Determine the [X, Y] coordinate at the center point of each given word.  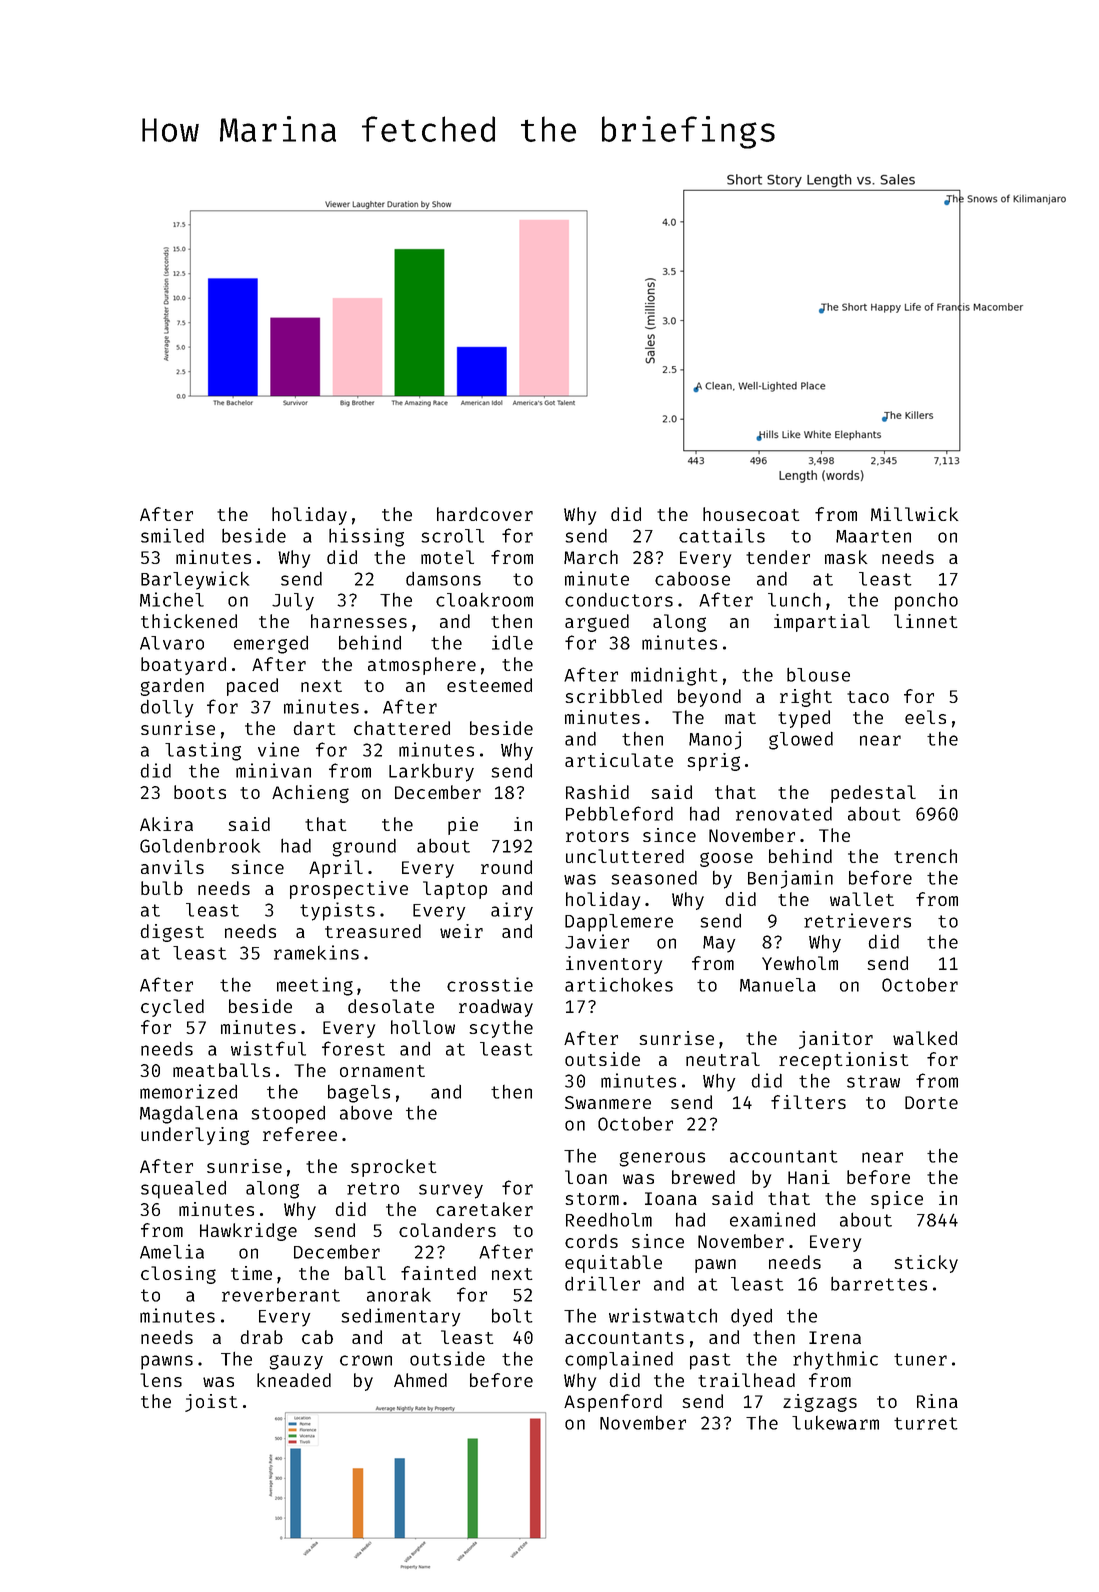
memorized [188, 1091]
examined [772, 1219]
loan [586, 1177]
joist [211, 1403]
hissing [366, 537]
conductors [619, 599]
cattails [722, 535]
